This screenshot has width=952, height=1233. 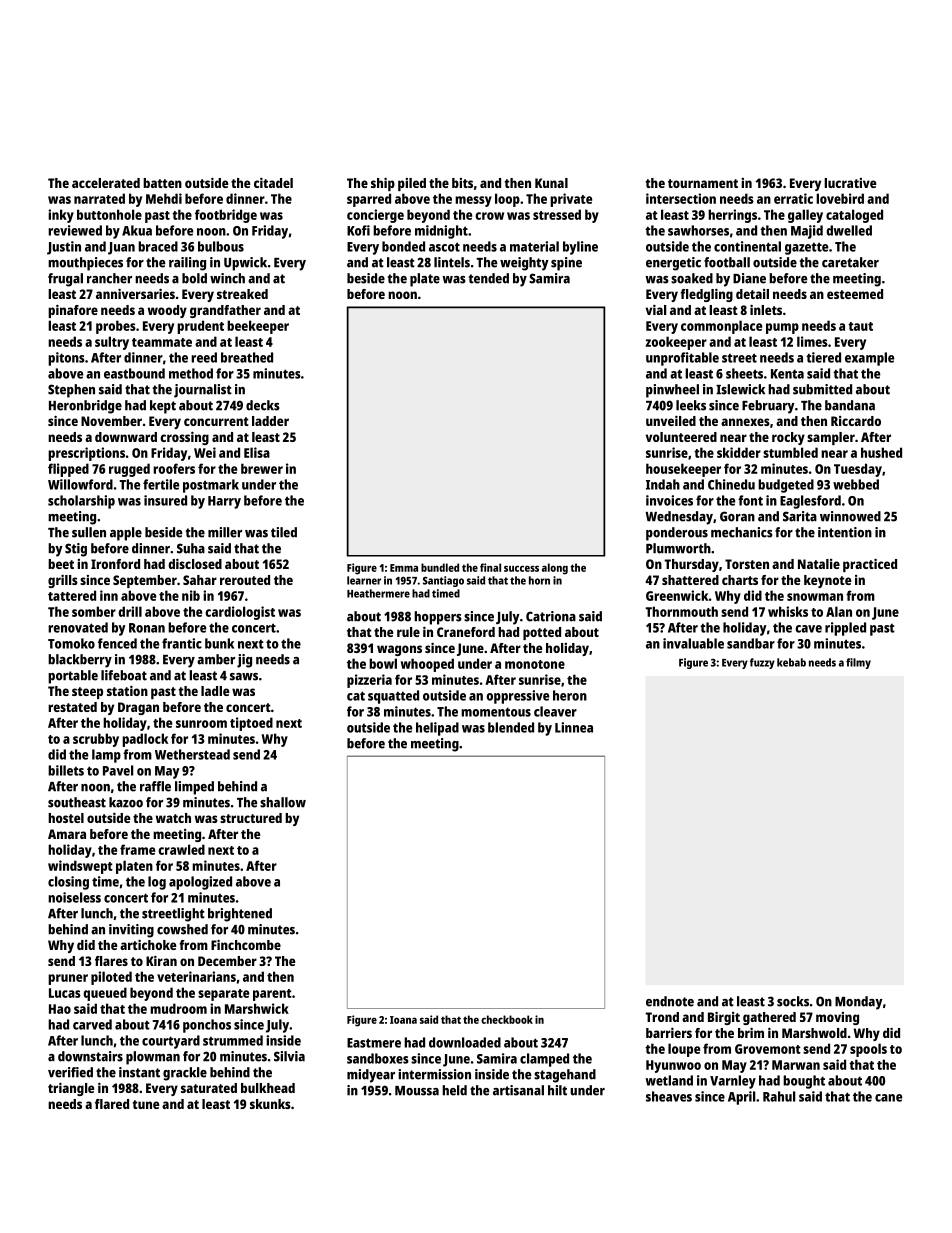 What do you see at coordinates (859, 1003) in the screenshot?
I see `Monday` at bounding box center [859, 1003].
